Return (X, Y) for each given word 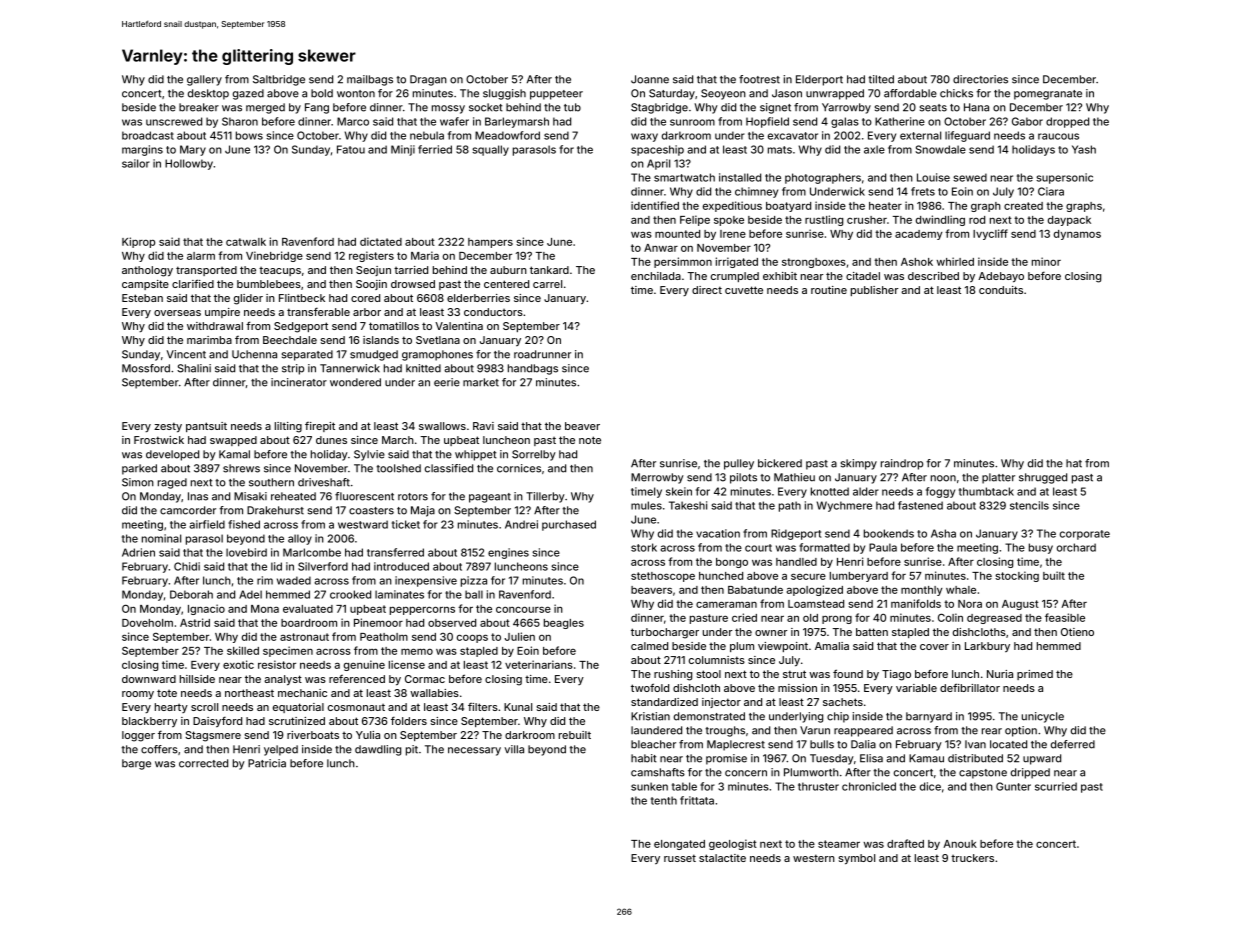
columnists (717, 660)
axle (874, 149)
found (848, 673)
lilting (288, 427)
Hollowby (189, 164)
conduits (1001, 290)
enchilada (656, 276)
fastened (920, 505)
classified (449, 468)
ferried (435, 149)
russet (680, 858)
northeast (249, 693)
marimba (209, 340)
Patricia (267, 763)
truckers (972, 858)
